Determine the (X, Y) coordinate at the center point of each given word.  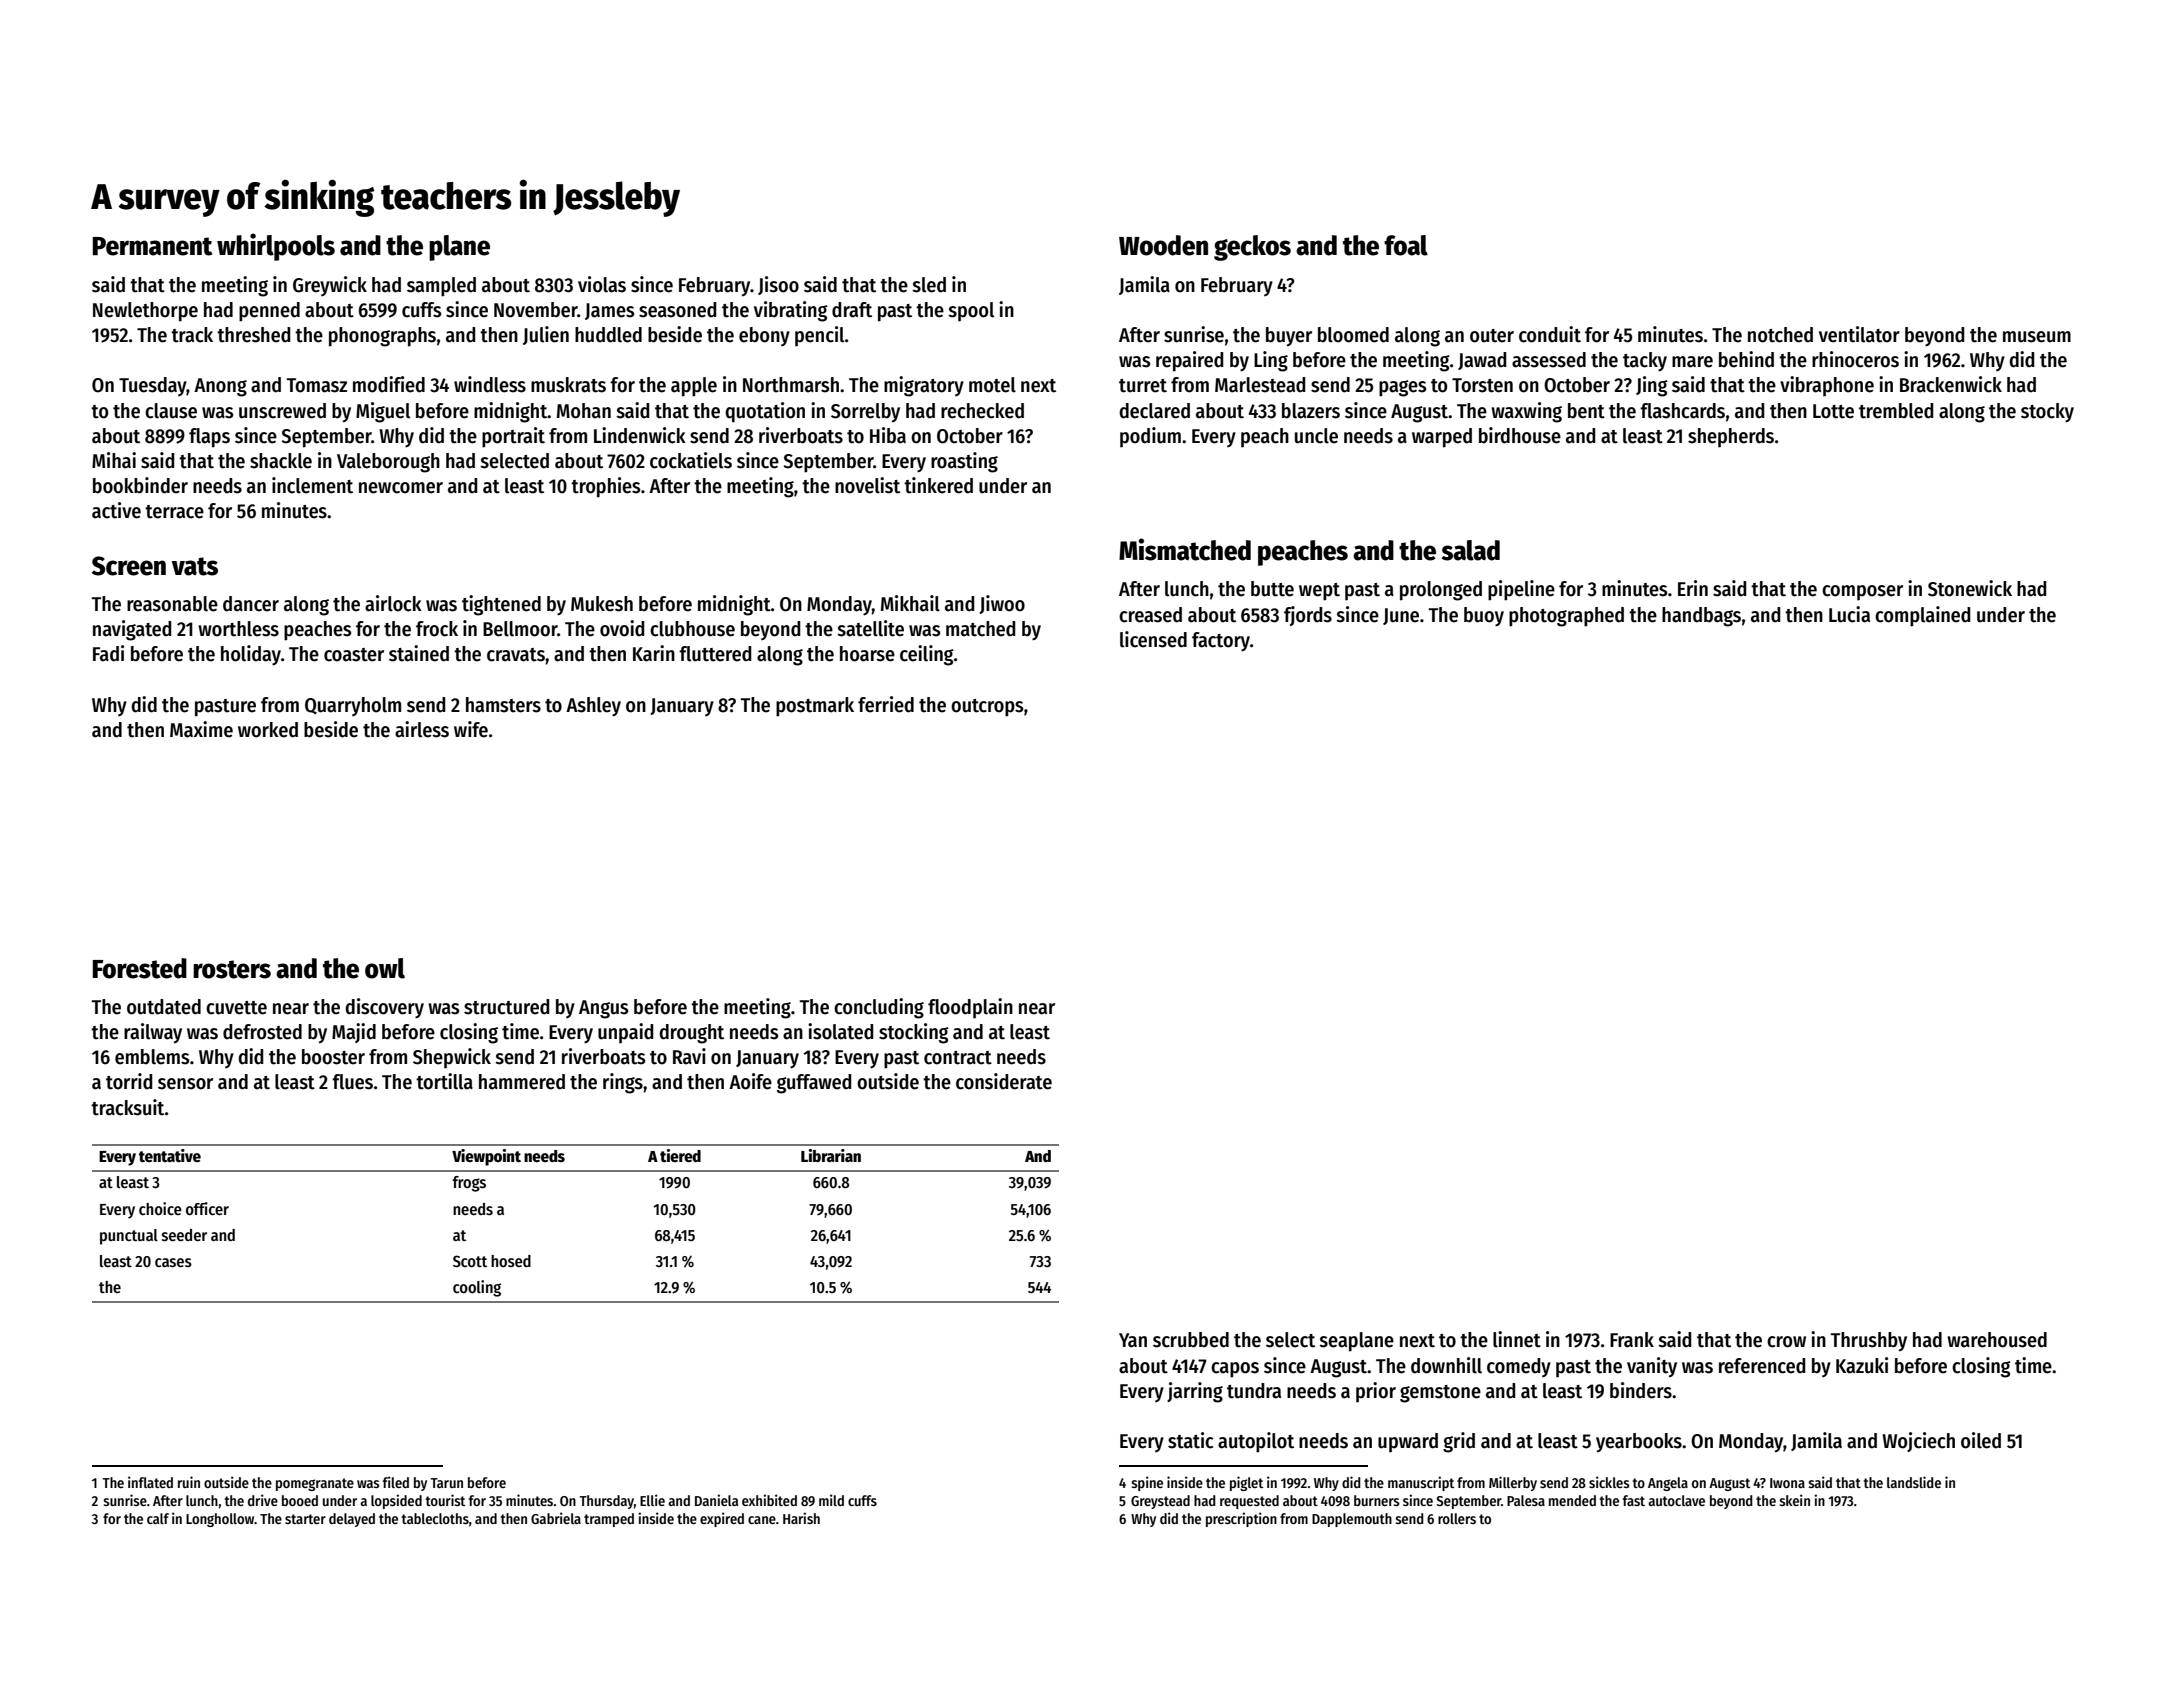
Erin (1693, 588)
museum (2037, 337)
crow (1786, 1342)
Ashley (593, 707)
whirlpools (276, 247)
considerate (1004, 1081)
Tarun (446, 1483)
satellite (870, 628)
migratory (924, 386)
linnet (1517, 1339)
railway (153, 1033)
